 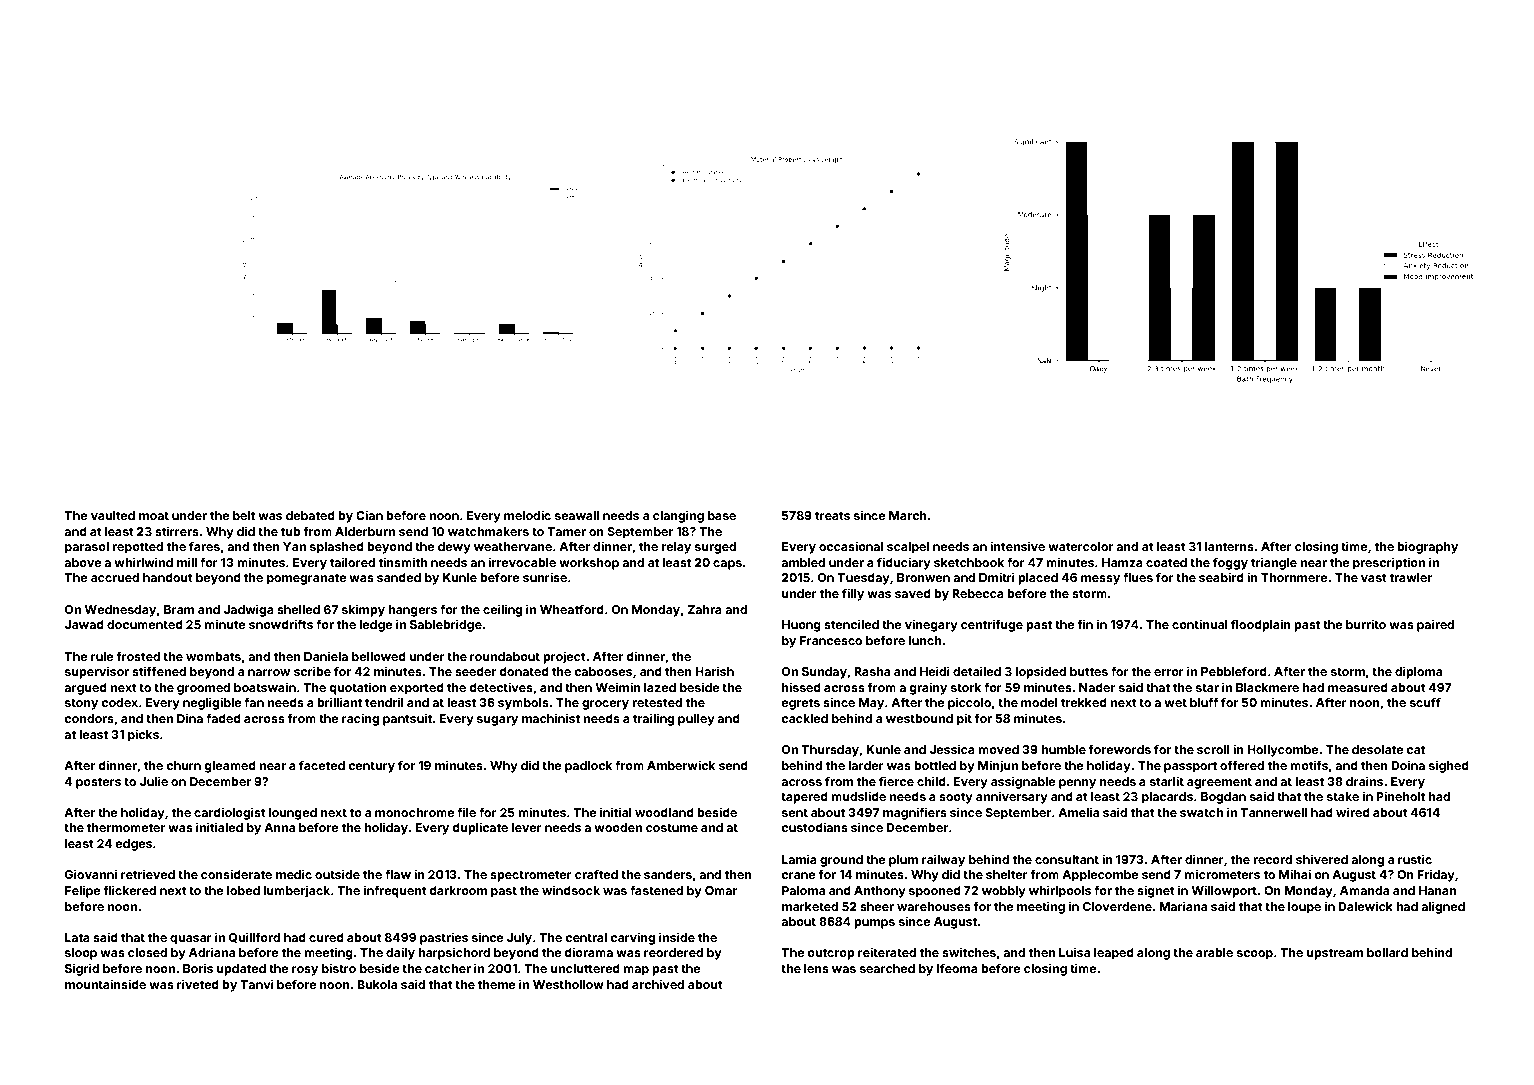 I want to click on egrets, so click(x=800, y=704).
